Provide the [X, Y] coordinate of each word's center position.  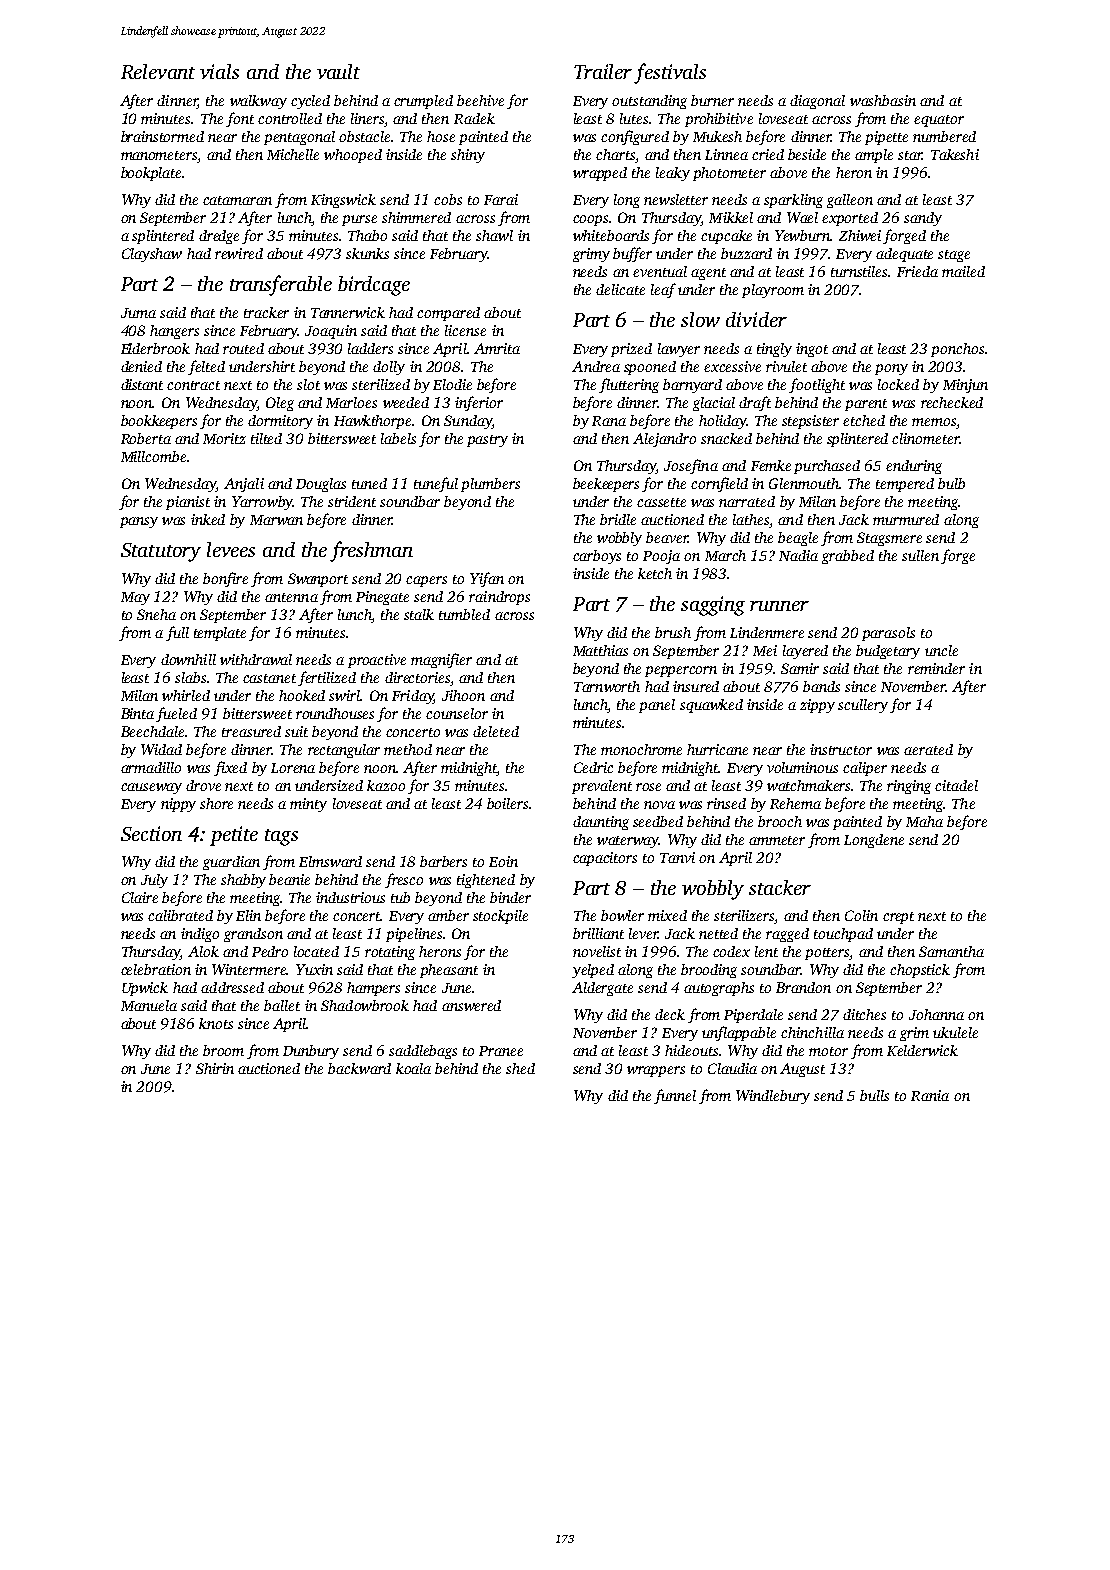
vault [338, 71]
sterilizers [744, 917]
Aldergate [602, 989]
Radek [474, 118]
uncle [941, 650]
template [220, 634]
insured [696, 686]
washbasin [883, 100]
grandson [253, 935]
